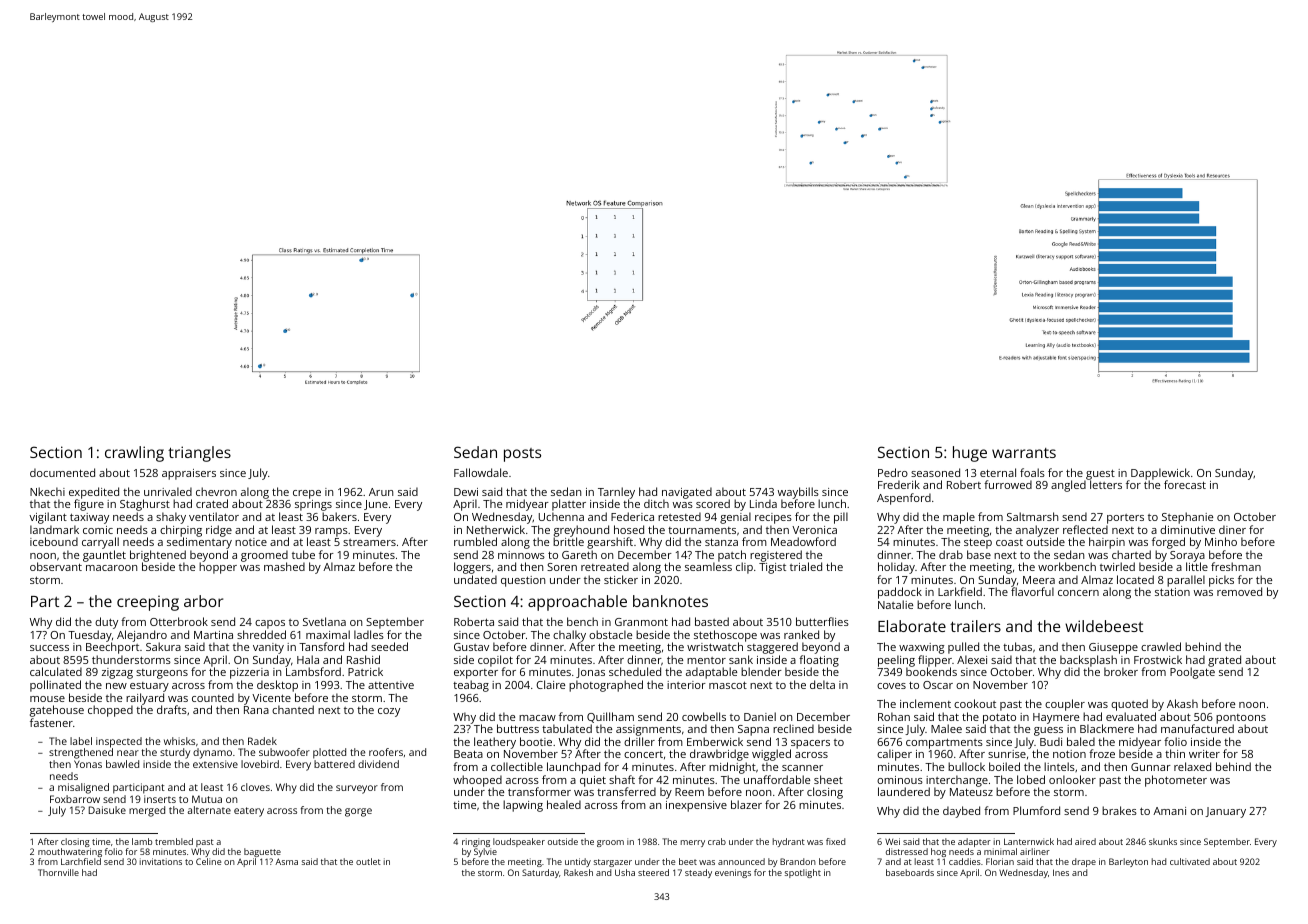 Image resolution: width=1308 pixels, height=924 pixels. I want to click on notice, so click(251, 542).
